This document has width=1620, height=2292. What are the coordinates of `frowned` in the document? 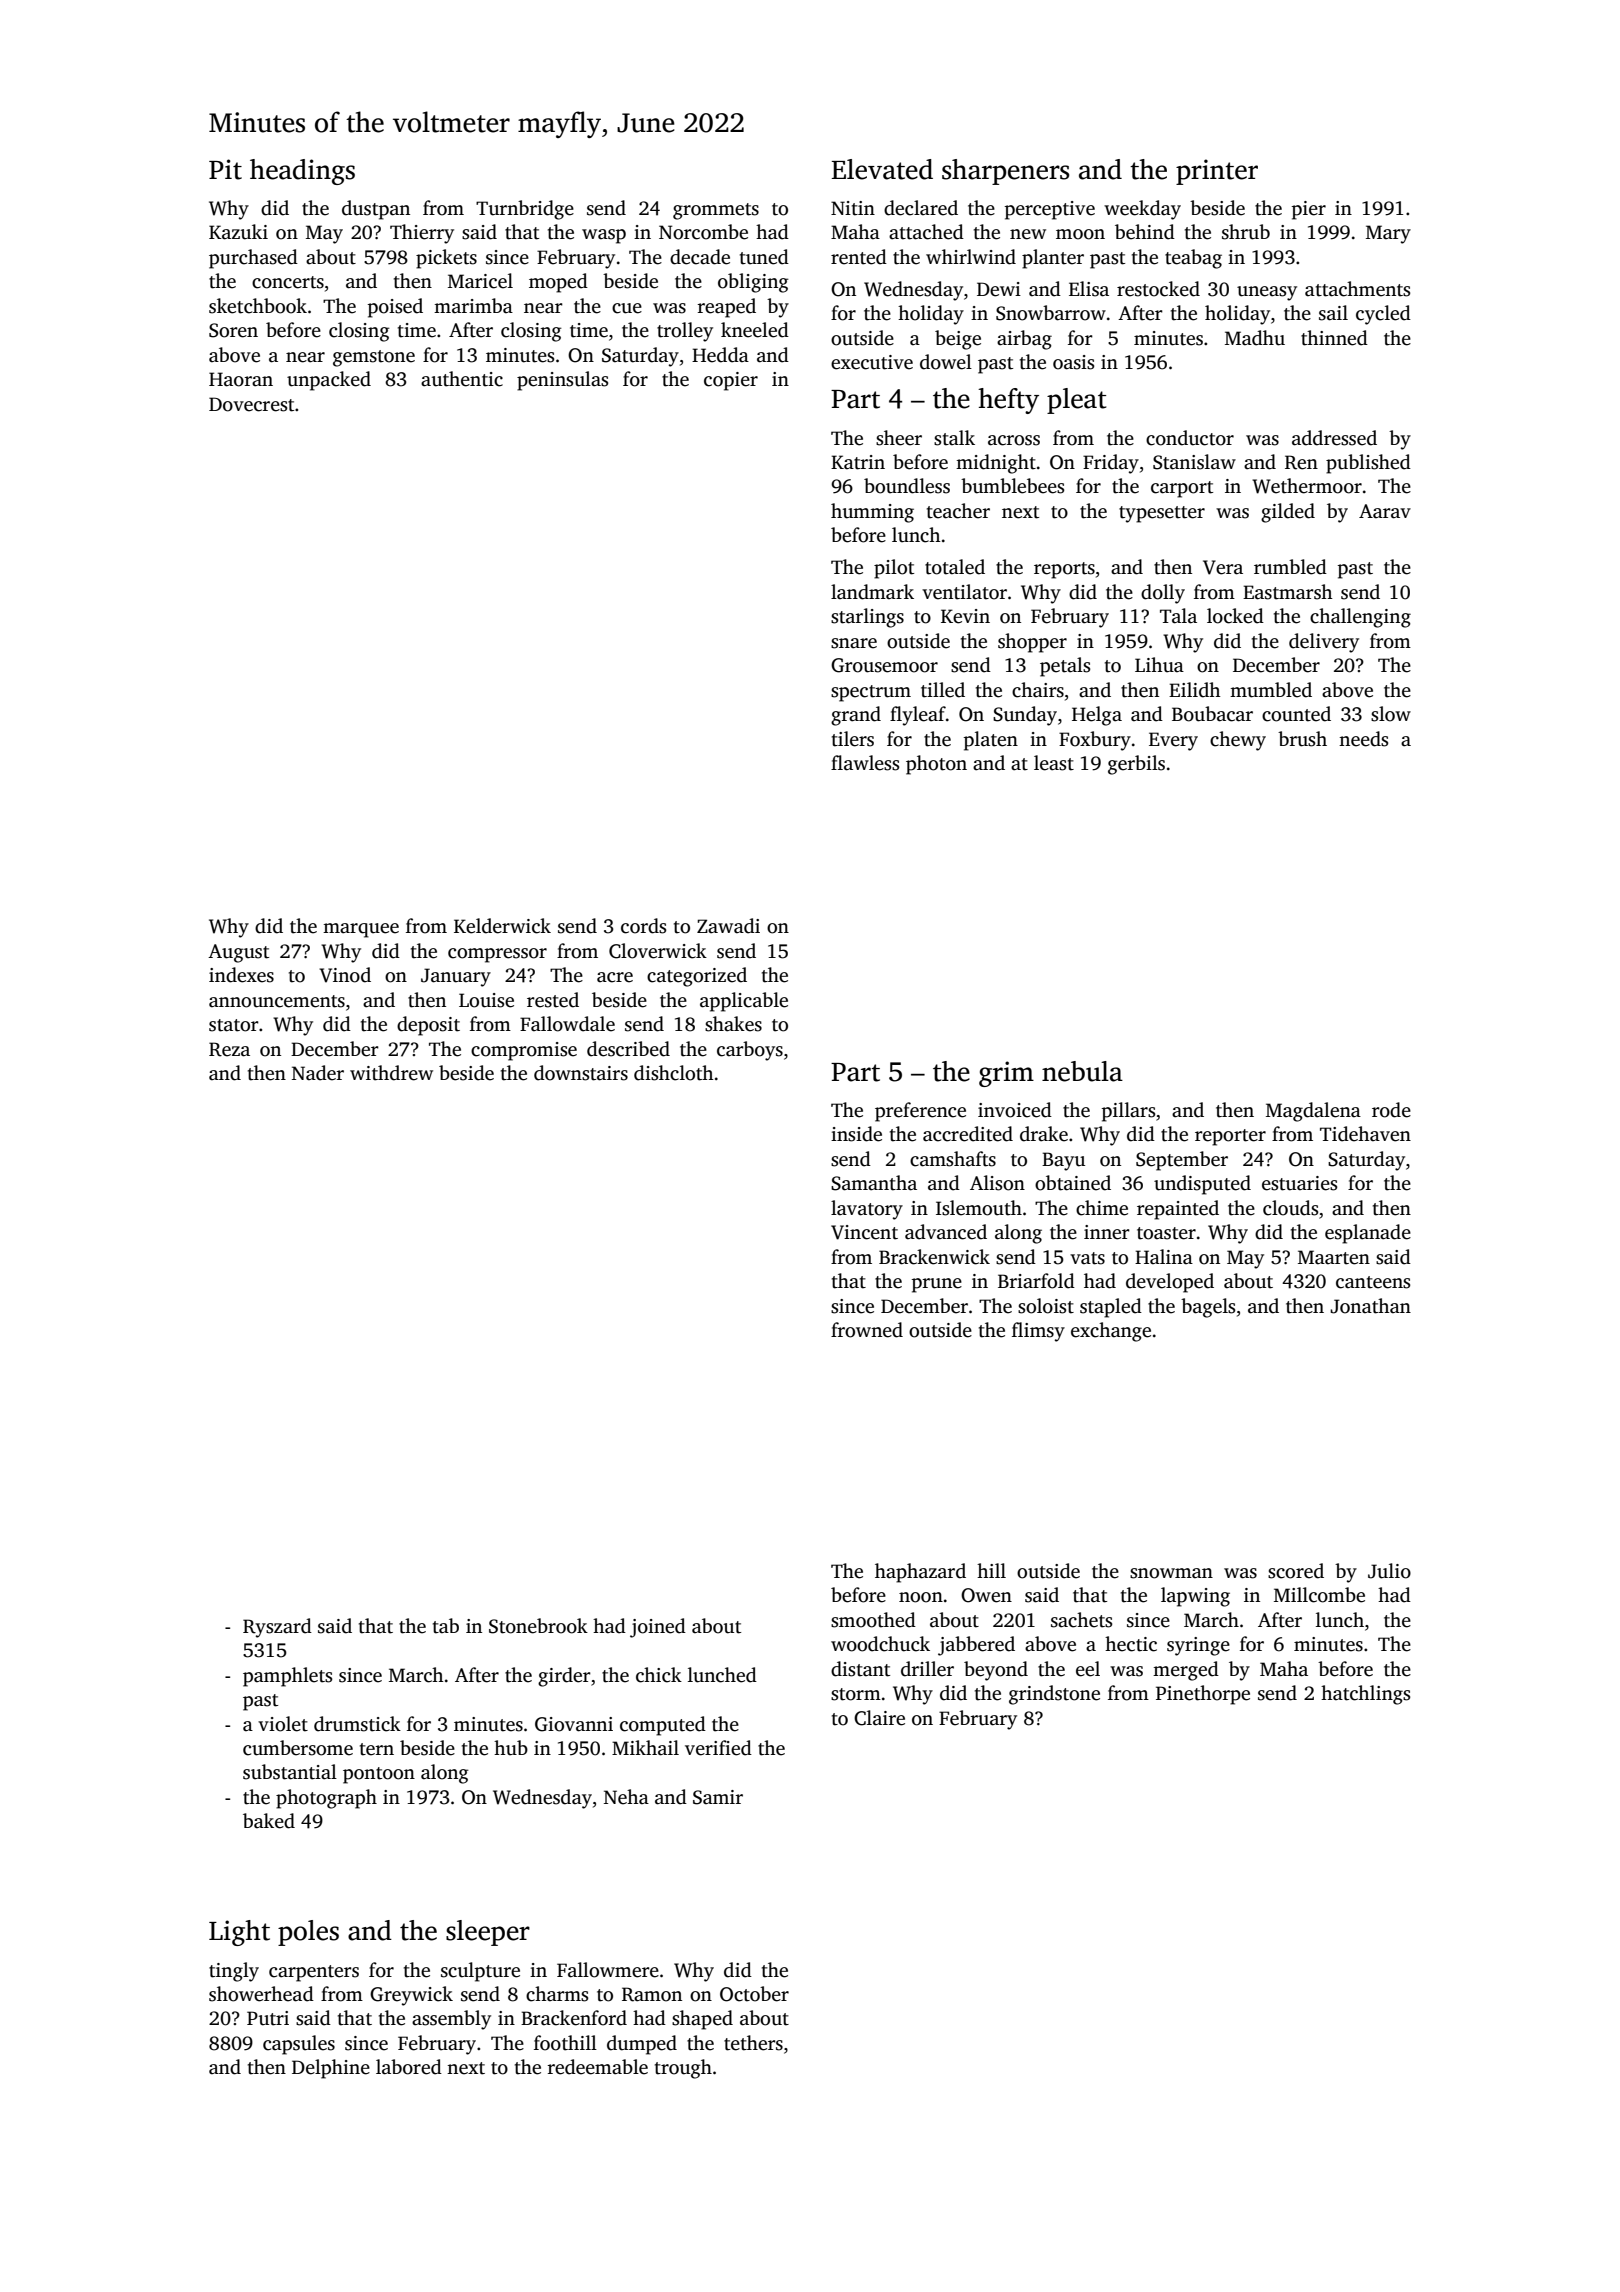 It's located at (867, 1330).
